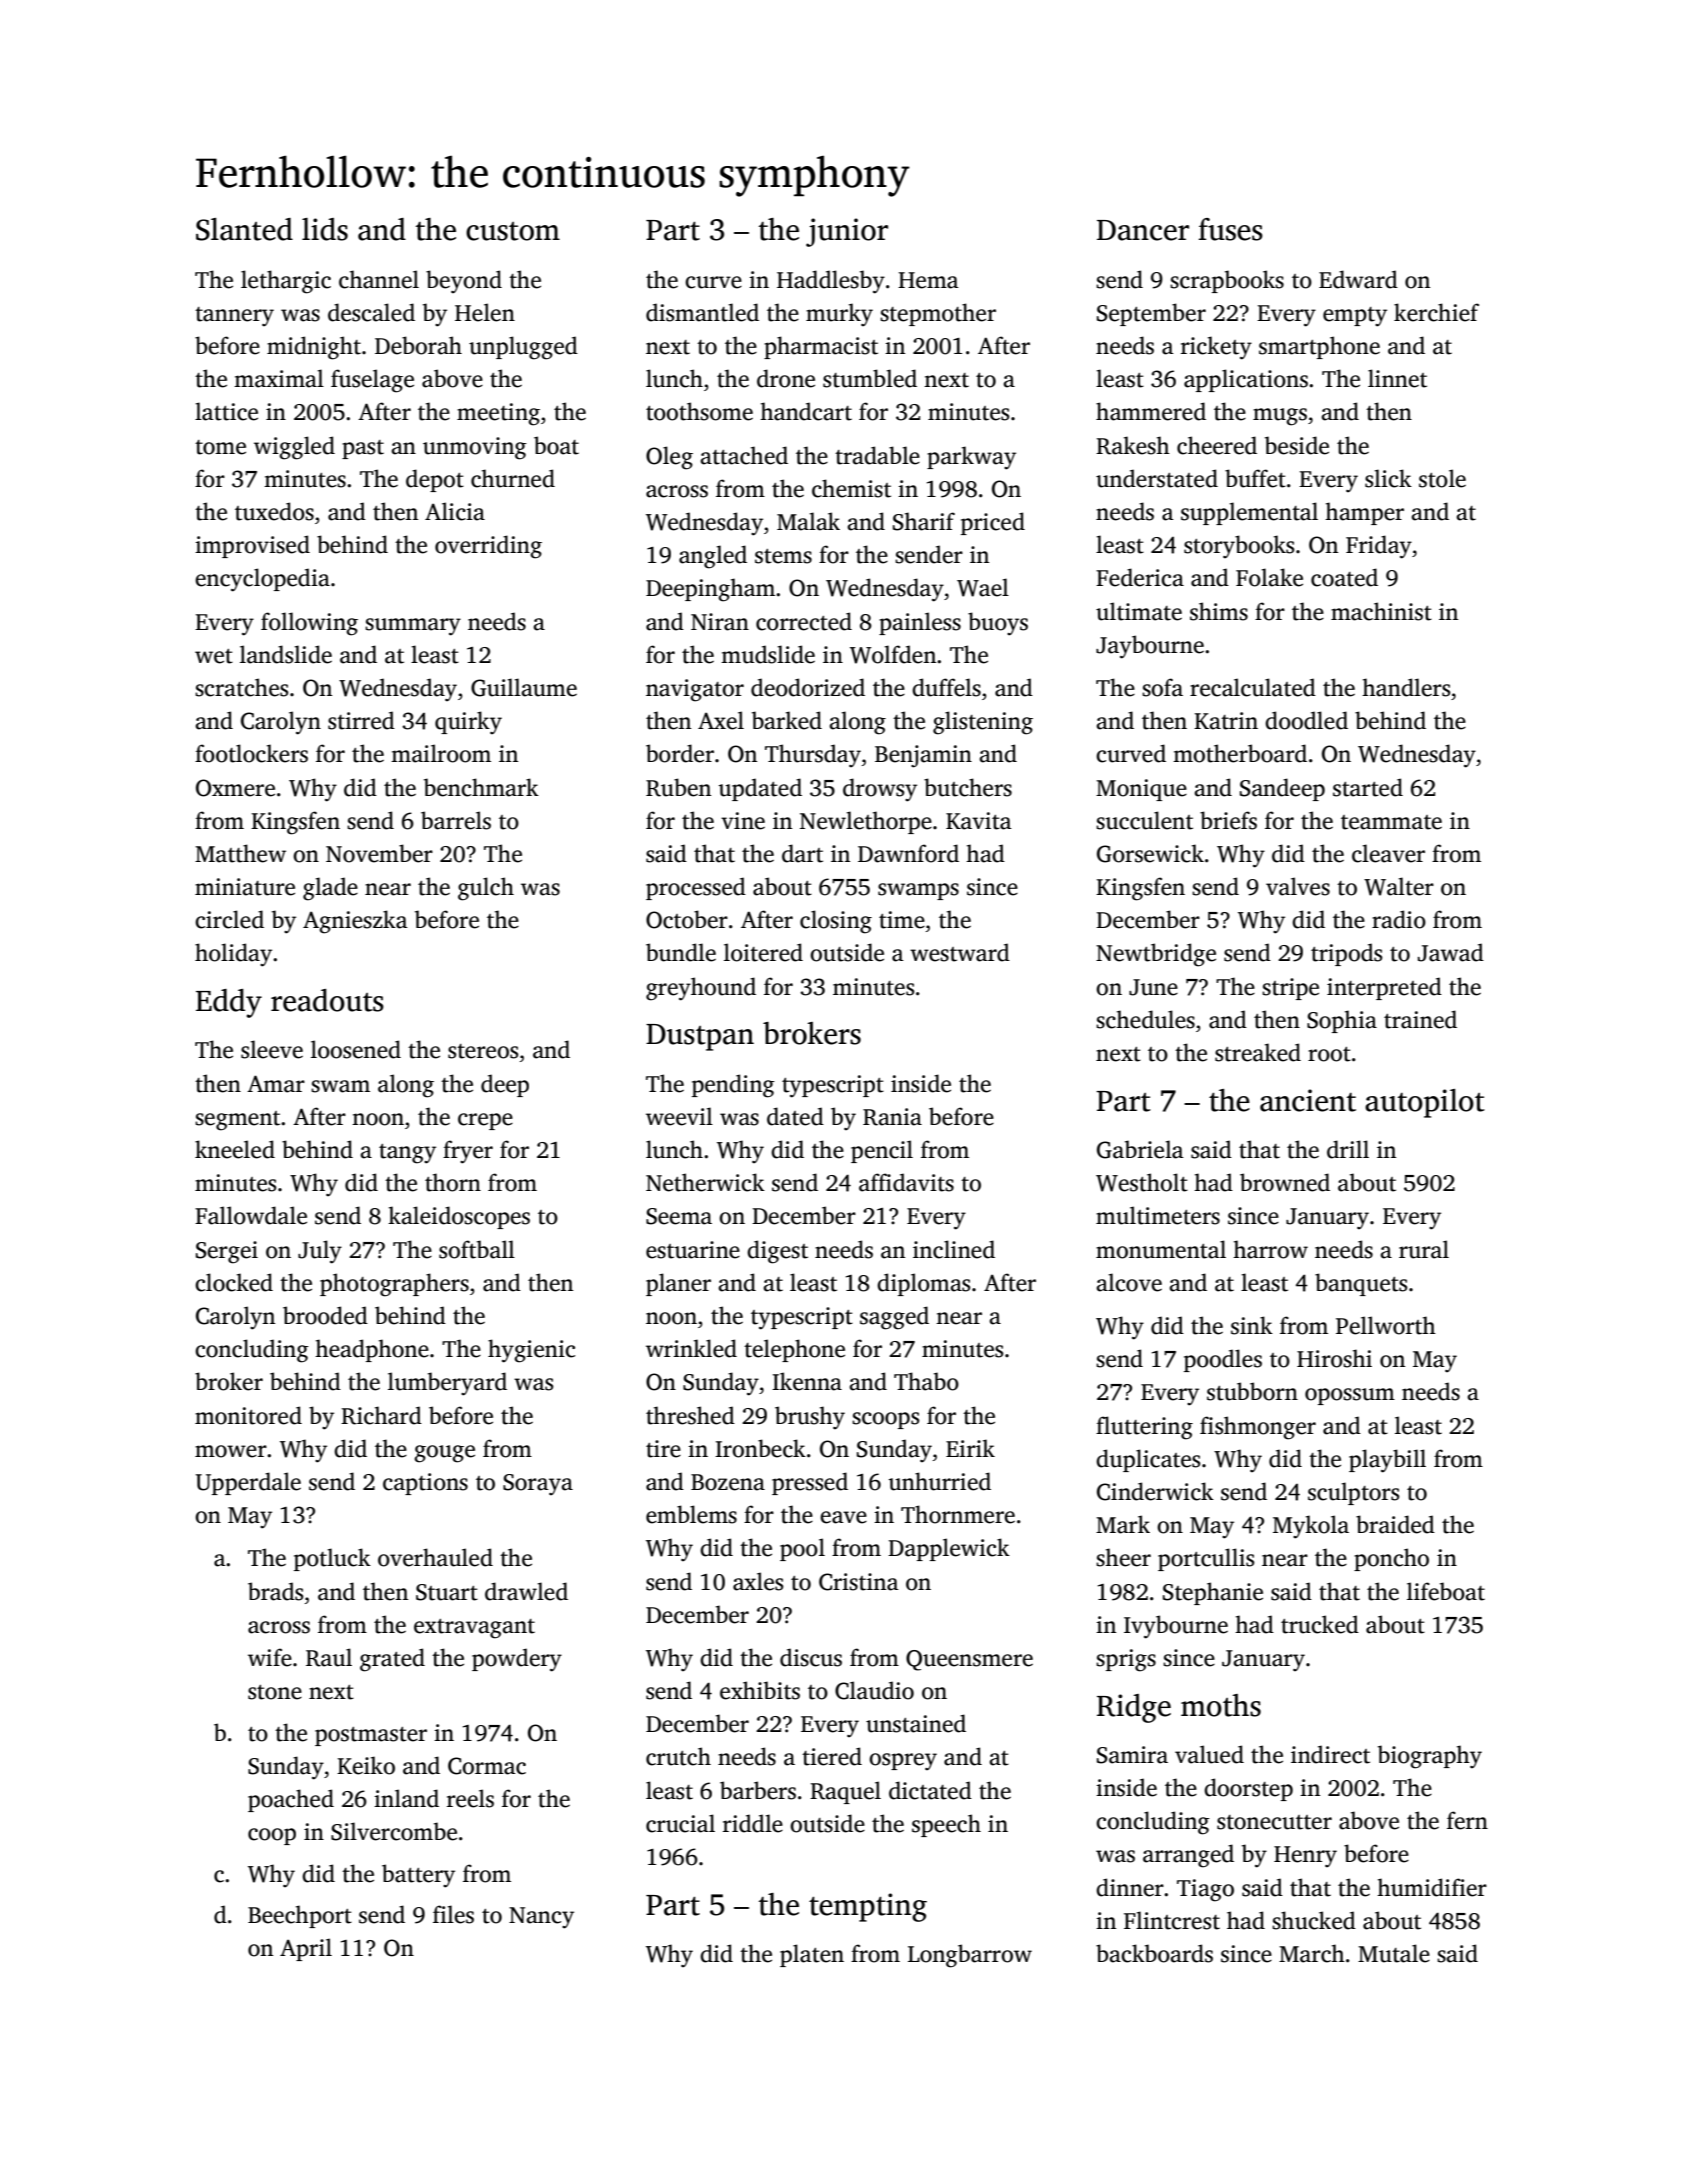 This screenshot has height=2178, width=1683. I want to click on channel, so click(379, 279).
